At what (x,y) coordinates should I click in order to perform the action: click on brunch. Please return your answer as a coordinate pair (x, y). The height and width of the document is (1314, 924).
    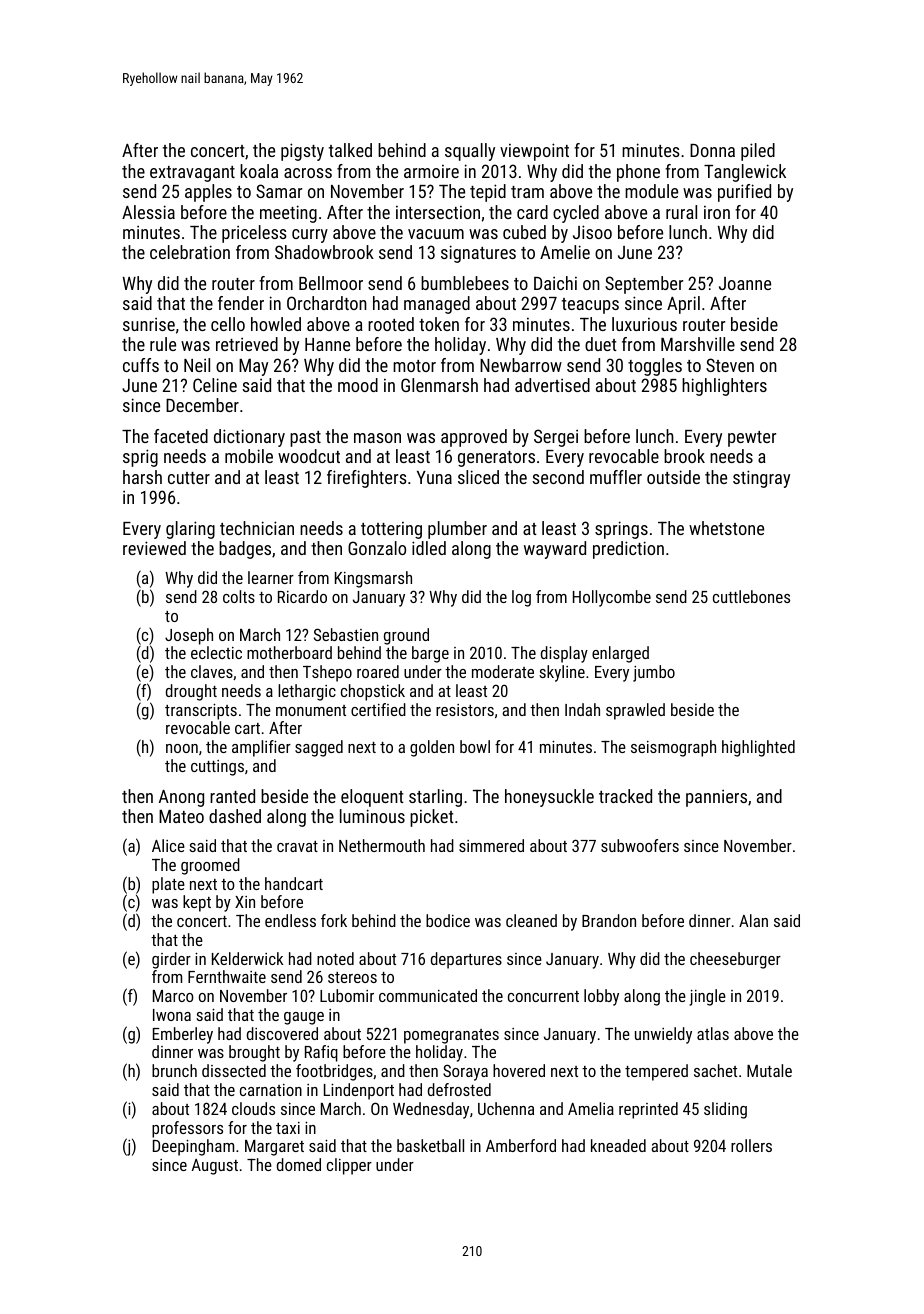
    Looking at the image, I should click on (174, 1070).
